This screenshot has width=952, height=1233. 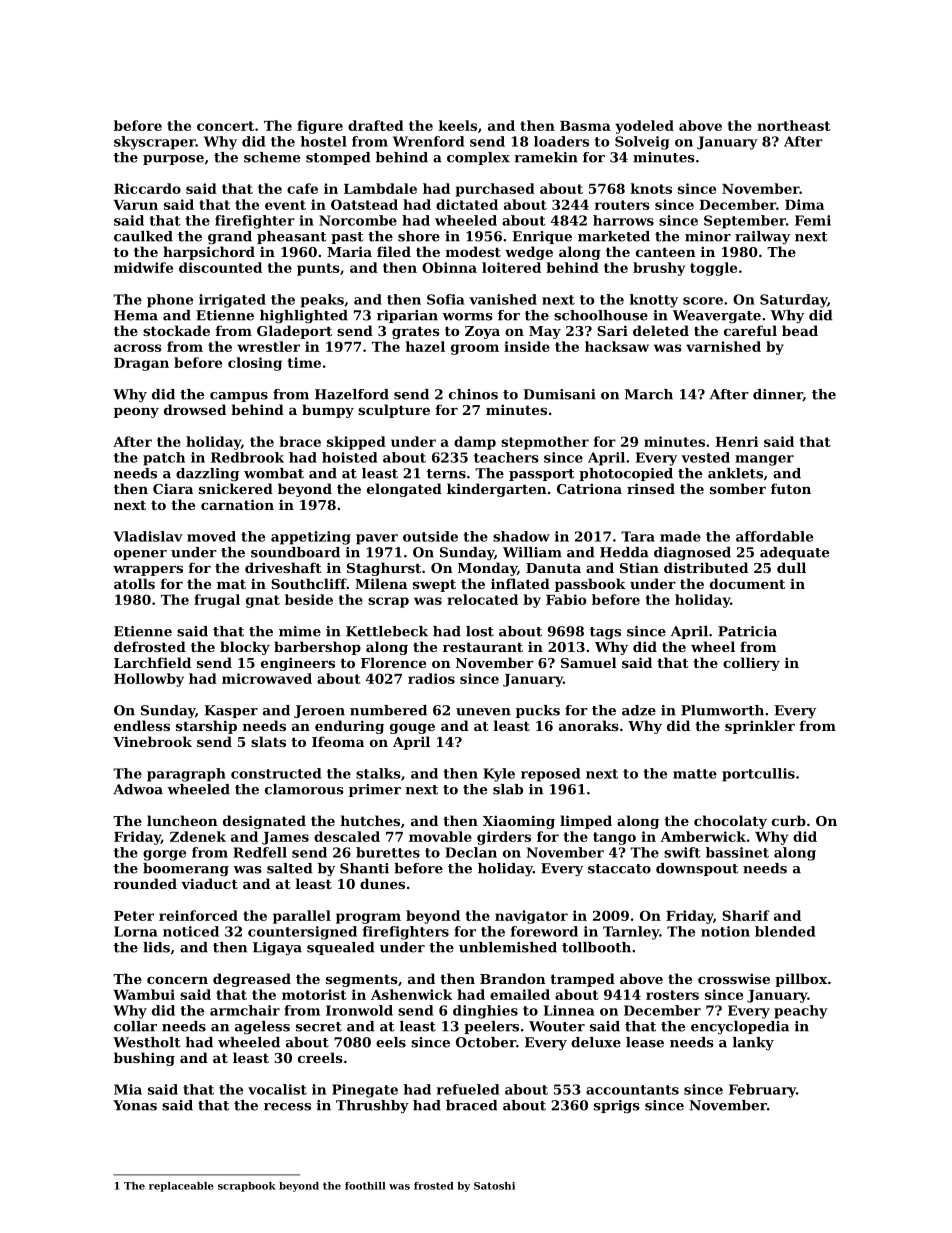 I want to click on knotty, so click(x=654, y=301).
